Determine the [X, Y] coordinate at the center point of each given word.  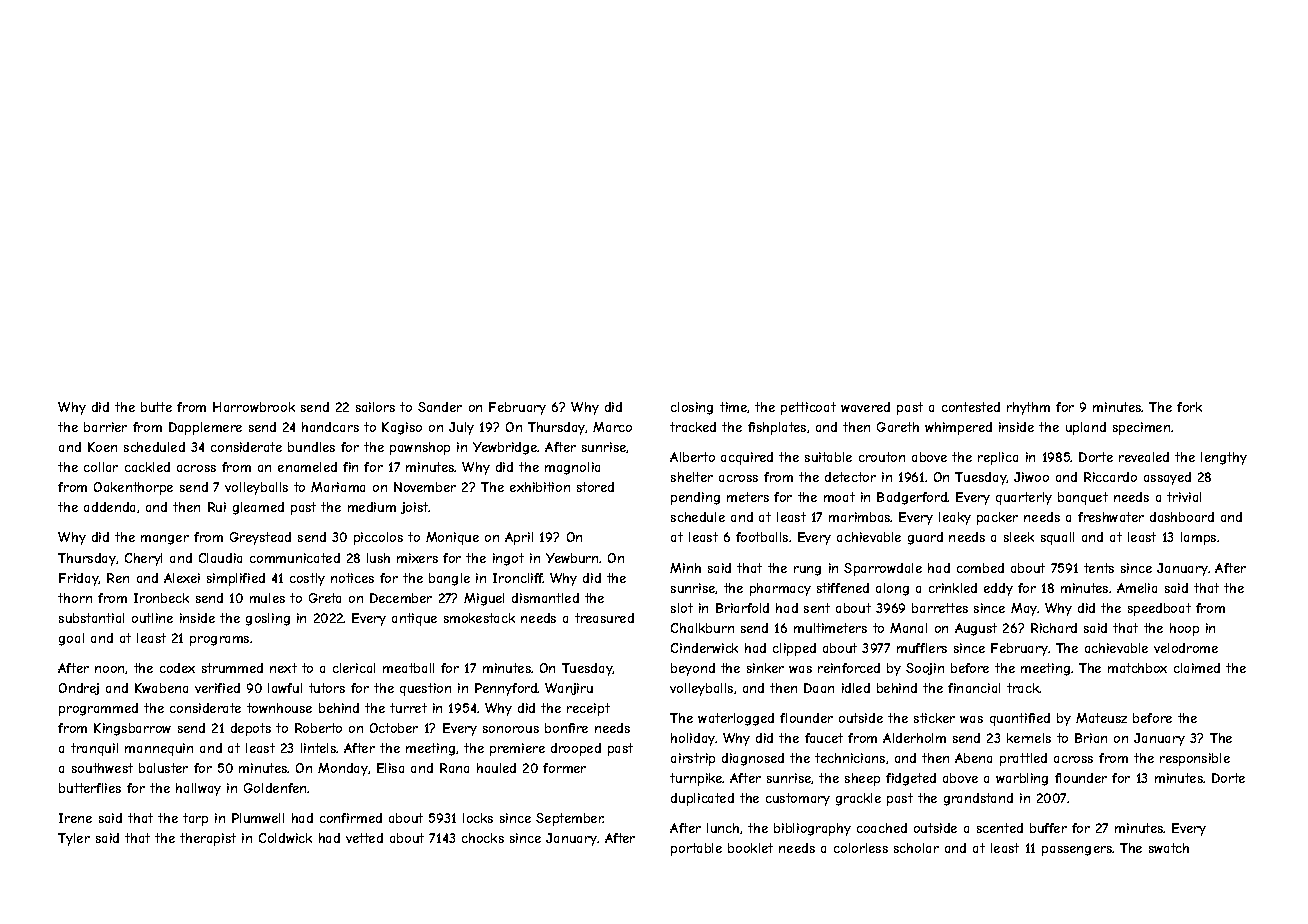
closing [692, 408]
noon [110, 670]
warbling [1022, 779]
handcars [330, 427]
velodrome [1186, 648]
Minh [685, 568]
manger [165, 540]
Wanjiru [569, 689]
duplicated [702, 799]
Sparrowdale [883, 569]
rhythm [1028, 408]
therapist [208, 839]
